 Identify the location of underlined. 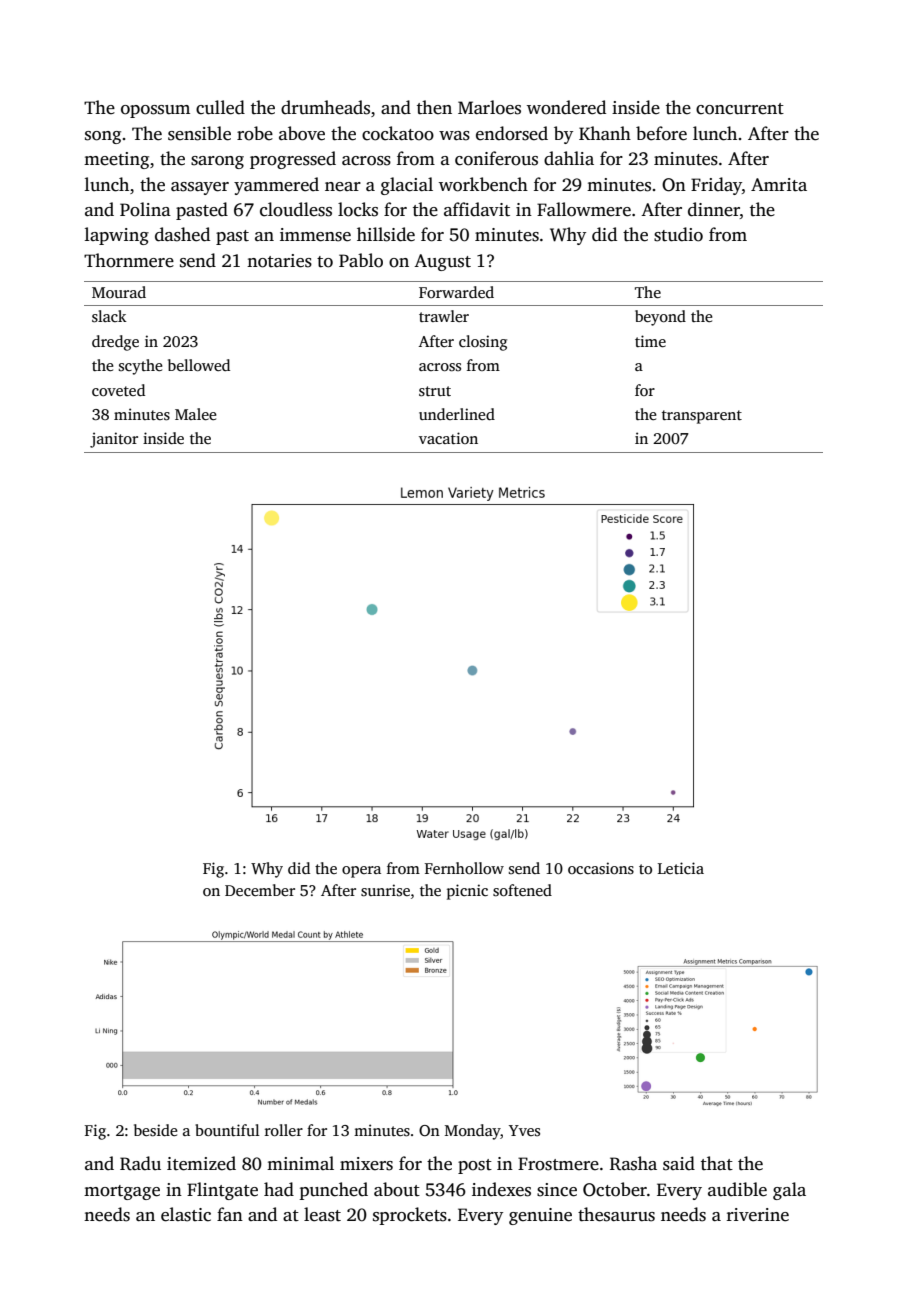
(457, 414).
